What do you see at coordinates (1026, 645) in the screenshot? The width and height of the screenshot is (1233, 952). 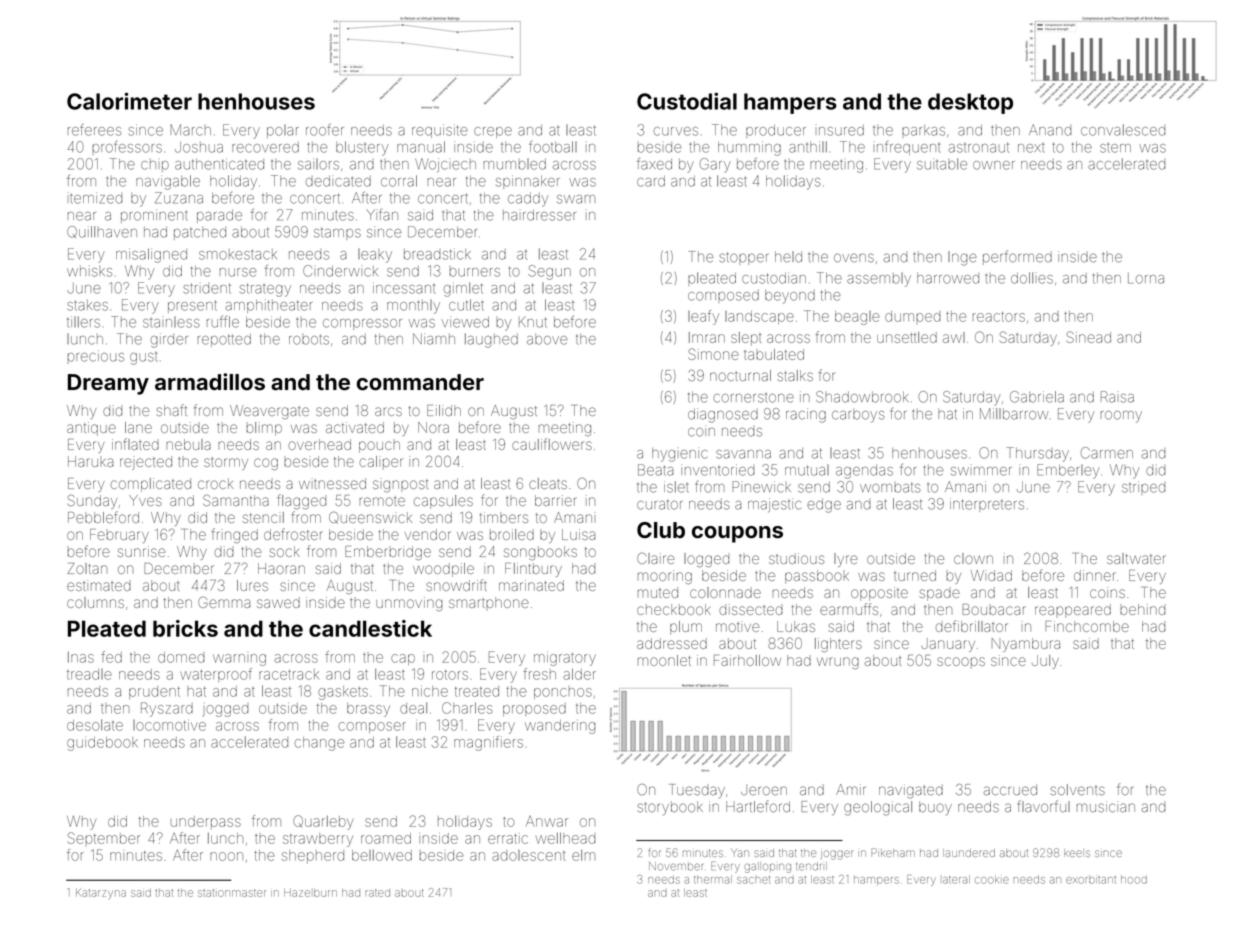 I see `Nyambura` at bounding box center [1026, 645].
